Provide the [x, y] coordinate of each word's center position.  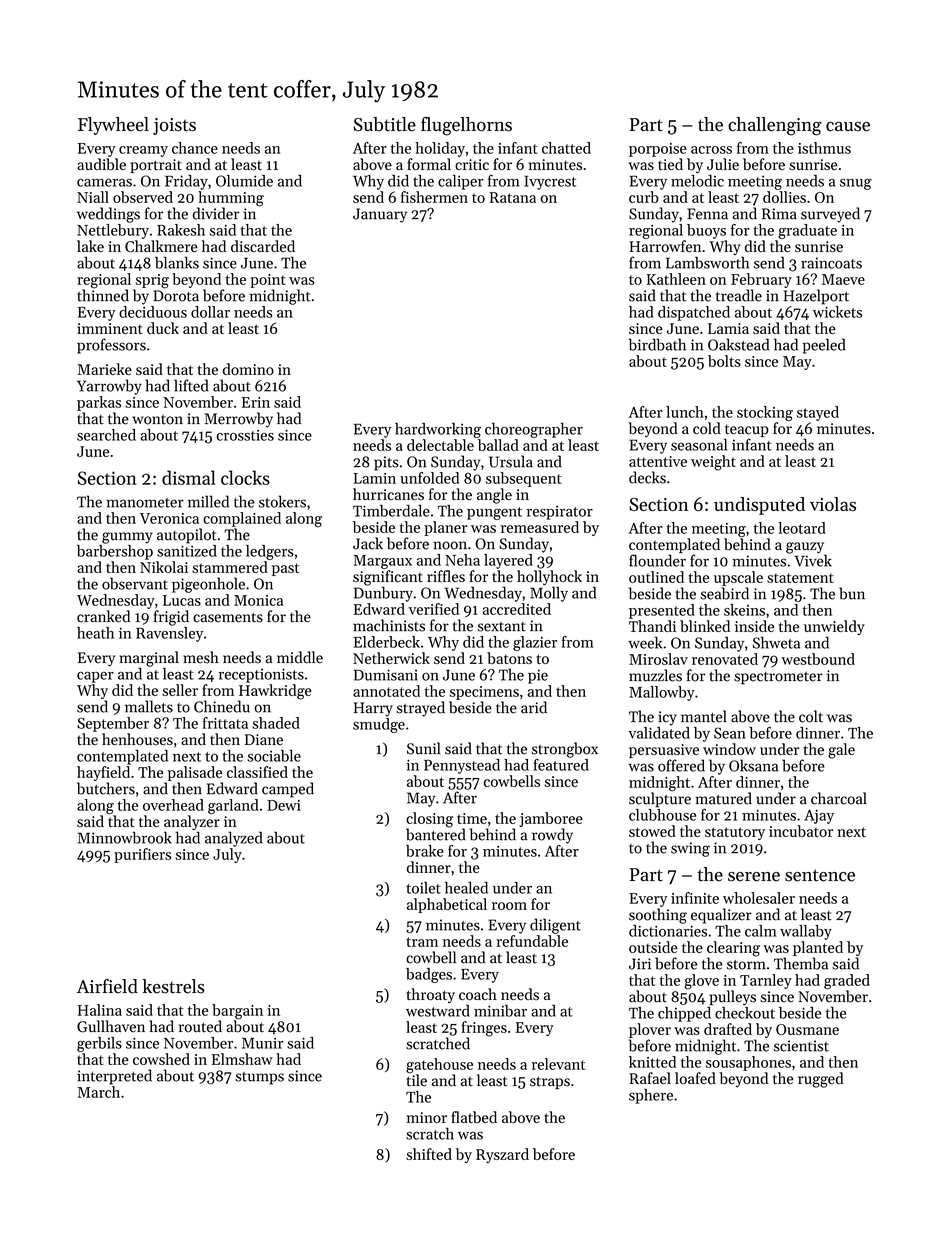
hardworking [438, 430]
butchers [106, 788]
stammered [230, 567]
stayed [818, 413]
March [98, 1092]
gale [841, 751]
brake [425, 851]
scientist [801, 1046]
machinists [389, 625]
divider [216, 213]
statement [800, 578]
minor [427, 1117]
